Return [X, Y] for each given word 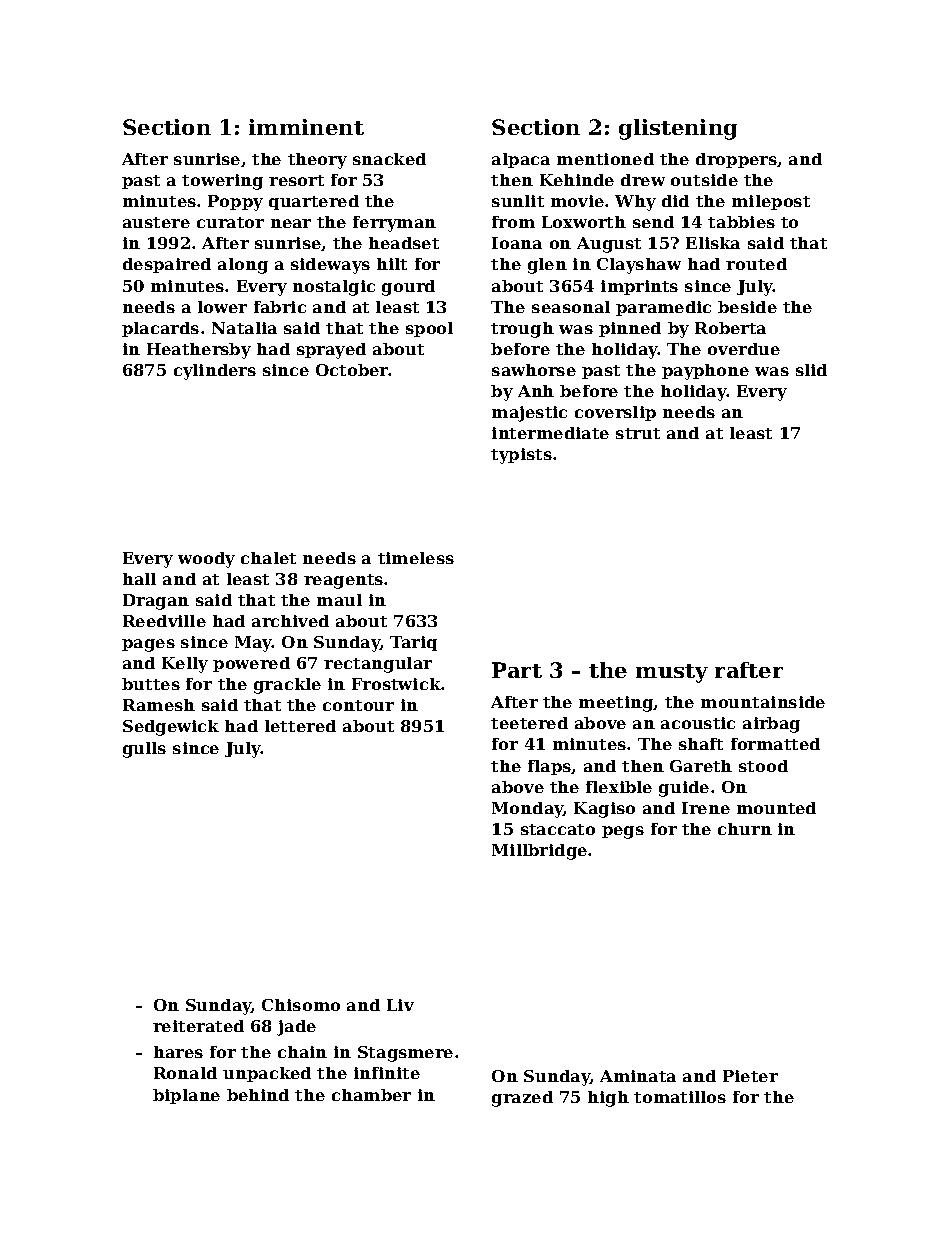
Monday [528, 810]
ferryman [394, 224]
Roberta [730, 328]
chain [302, 1052]
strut [638, 433]
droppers [736, 160]
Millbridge [539, 852]
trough [522, 330]
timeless [416, 558]
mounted [776, 808]
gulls [144, 750]
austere [156, 222]
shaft [701, 744]
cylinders [215, 372]
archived [290, 621]
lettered [300, 726]
